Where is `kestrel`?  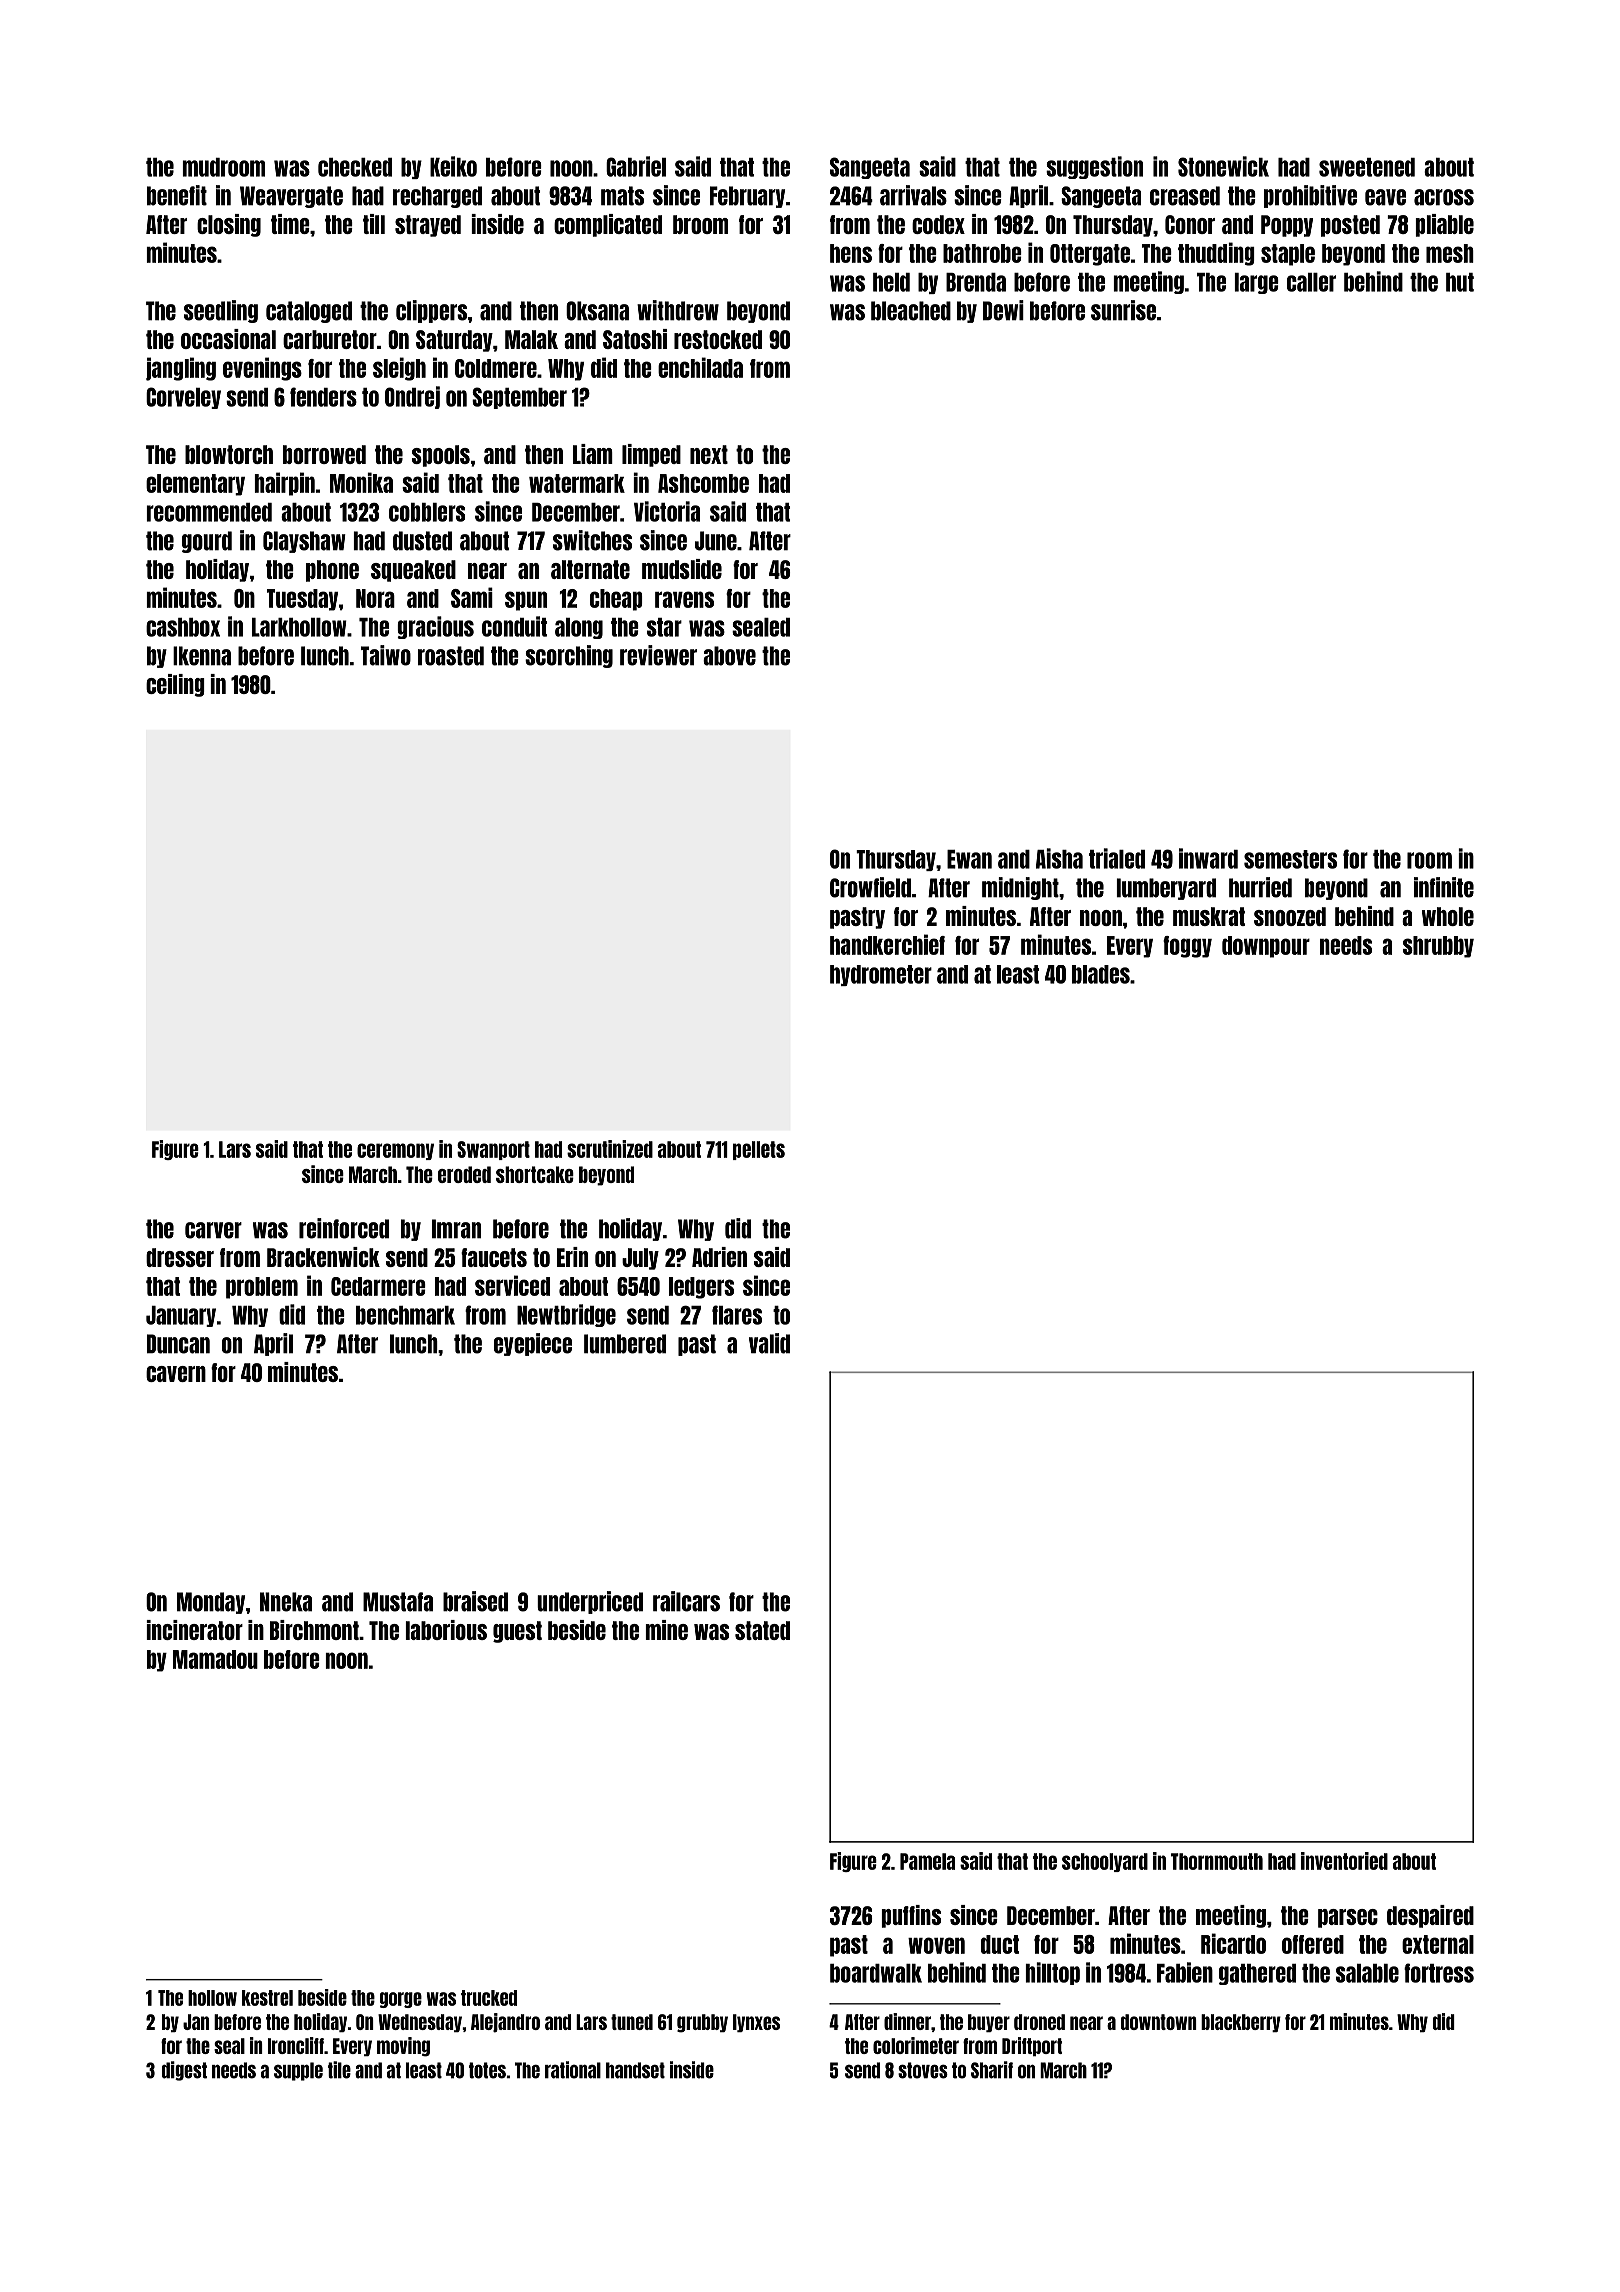 kestrel is located at coordinates (267, 1998).
